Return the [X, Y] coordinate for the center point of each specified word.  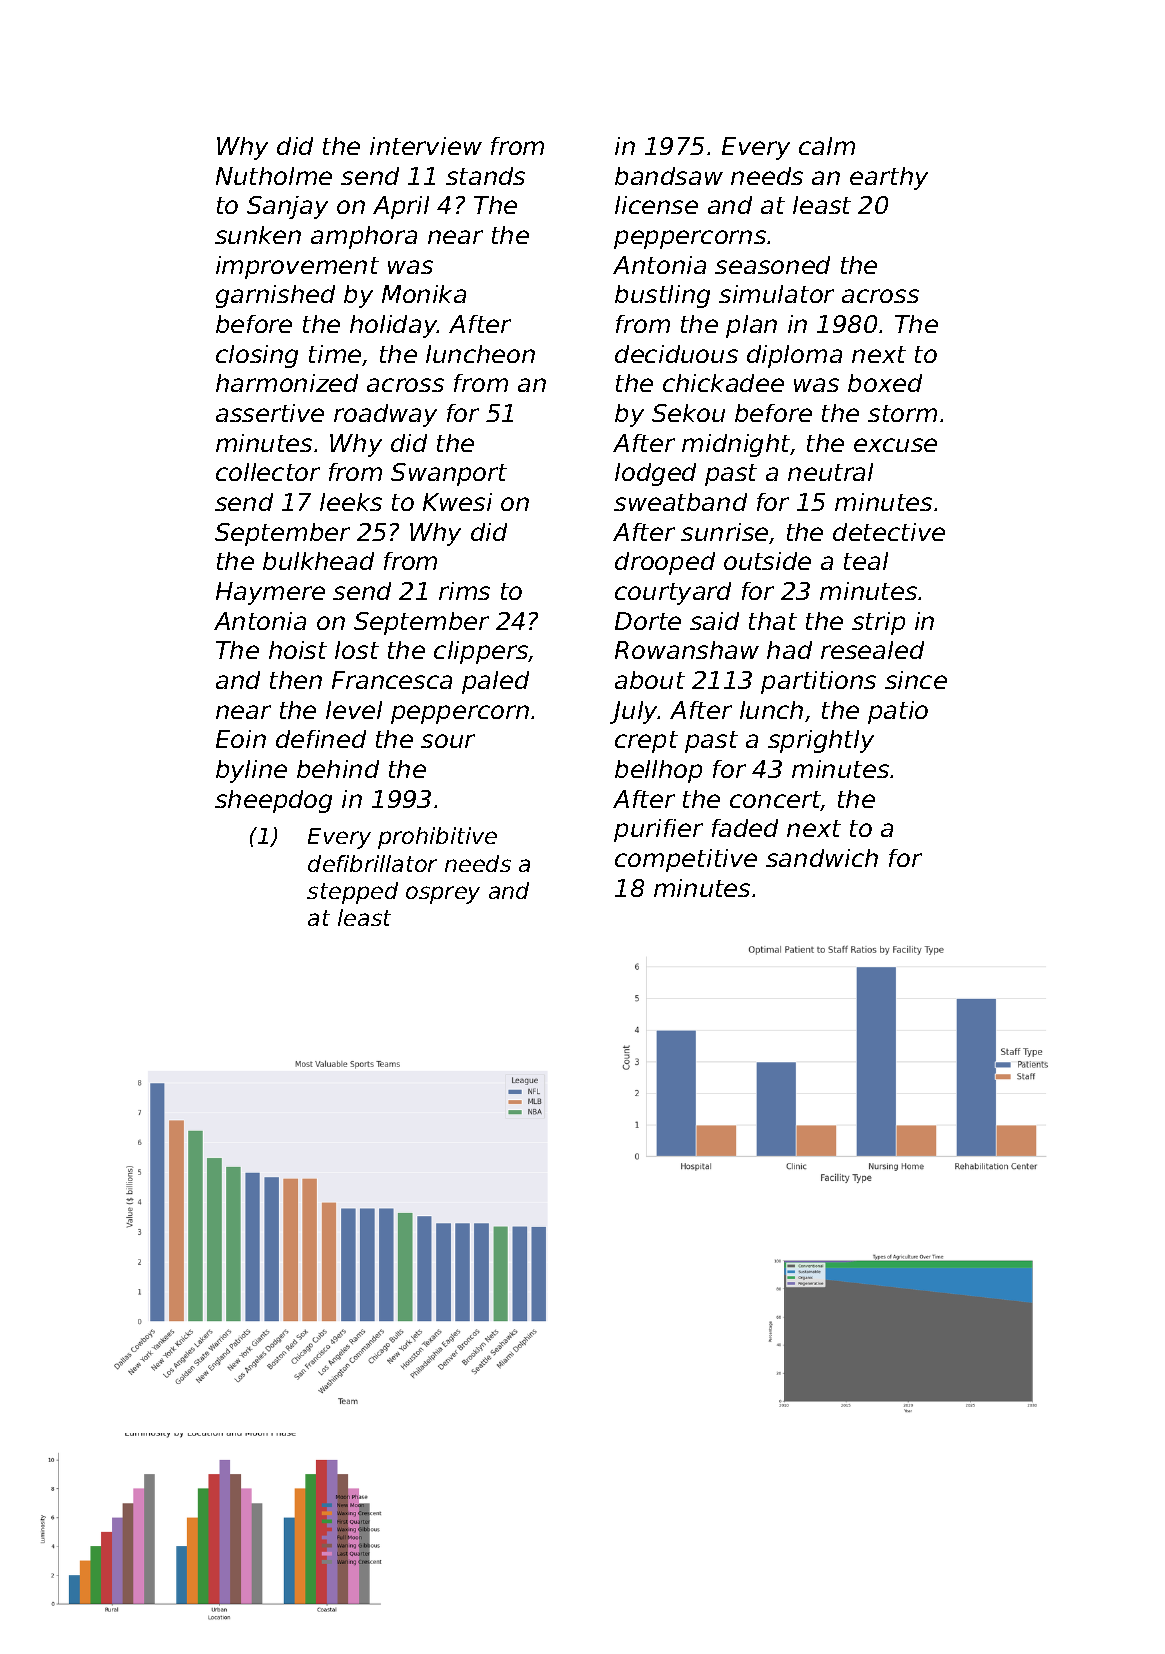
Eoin [241, 739]
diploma [794, 356]
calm [827, 146]
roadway [385, 415]
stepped [352, 893]
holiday [393, 326]
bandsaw [669, 176]
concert [775, 801]
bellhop [658, 771]
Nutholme [274, 176]
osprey [443, 895]
